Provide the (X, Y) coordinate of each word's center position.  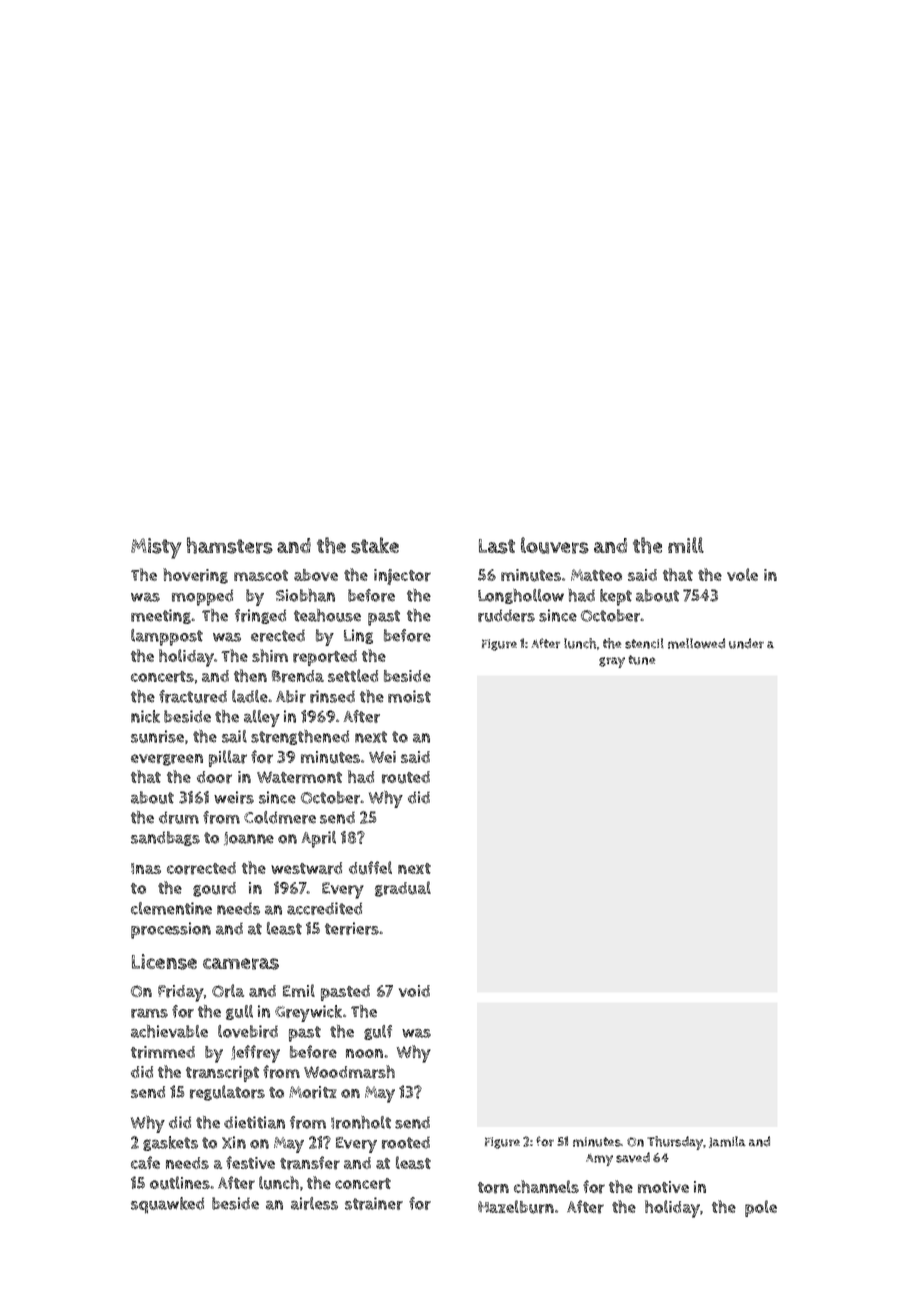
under (746, 643)
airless (314, 1203)
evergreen (167, 760)
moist (409, 696)
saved (633, 1157)
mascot (261, 575)
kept (616, 597)
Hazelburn (516, 1207)
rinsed (332, 696)
